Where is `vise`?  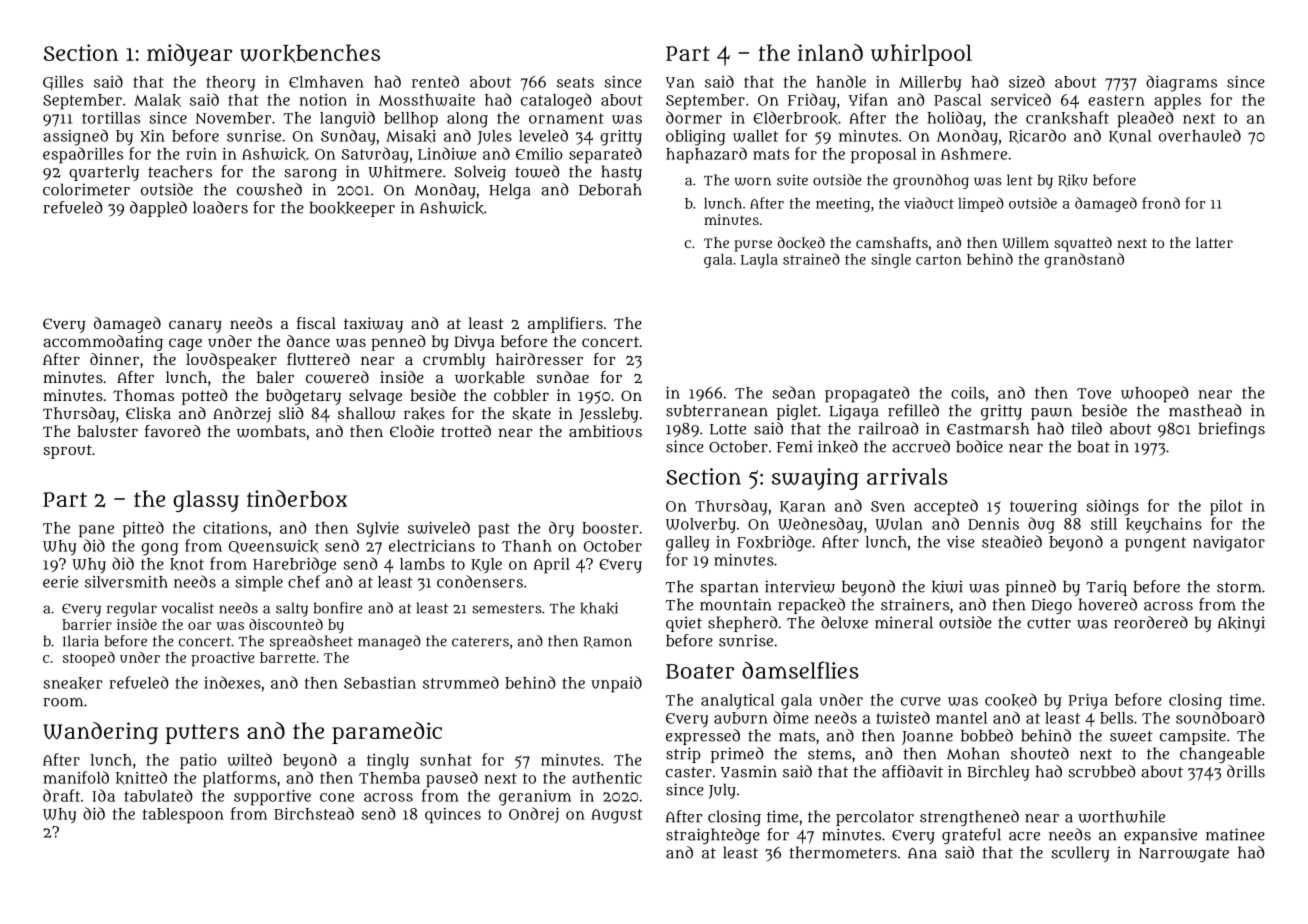
vise is located at coordinates (961, 542).
